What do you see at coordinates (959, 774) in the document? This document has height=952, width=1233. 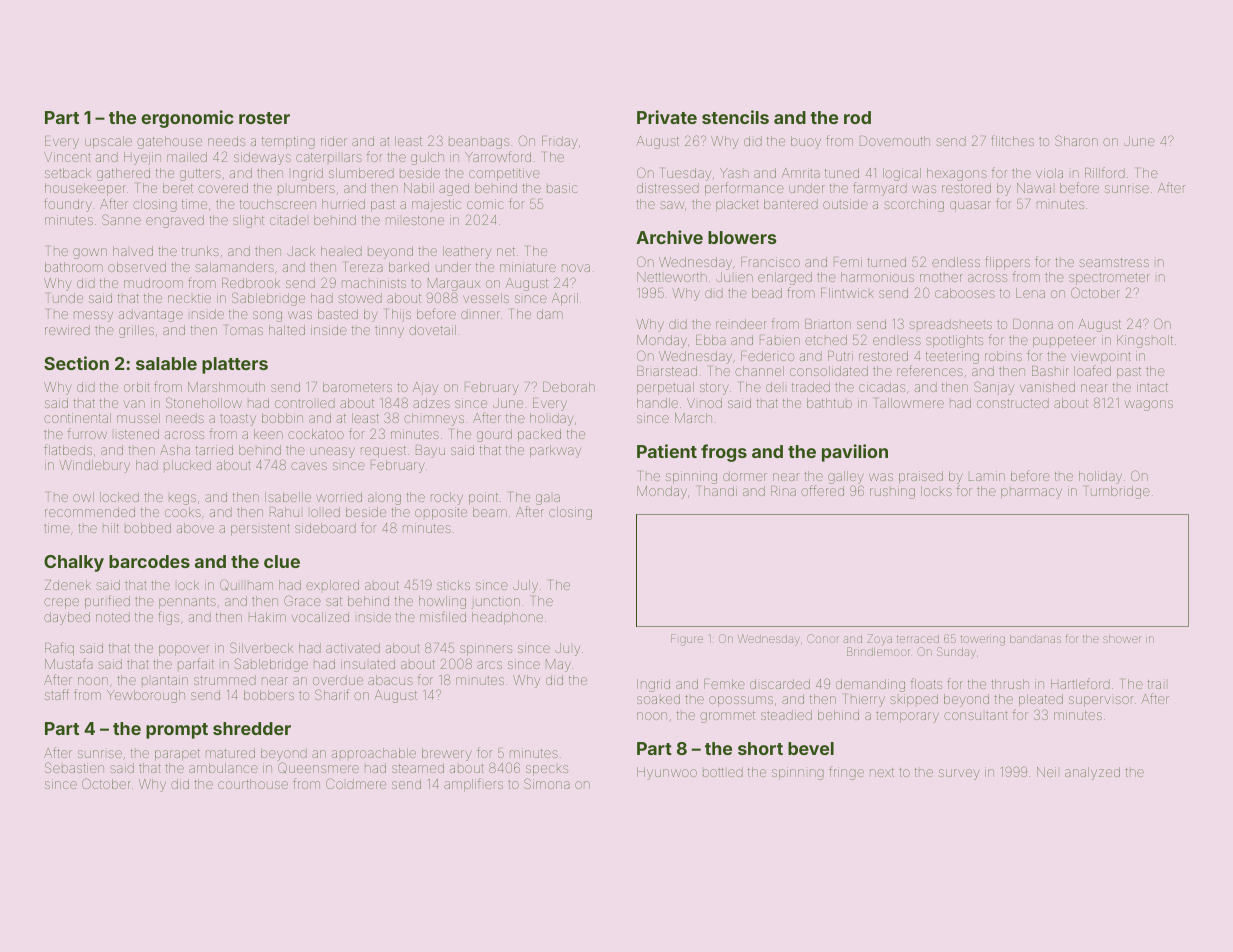 I see `survey` at bounding box center [959, 774].
